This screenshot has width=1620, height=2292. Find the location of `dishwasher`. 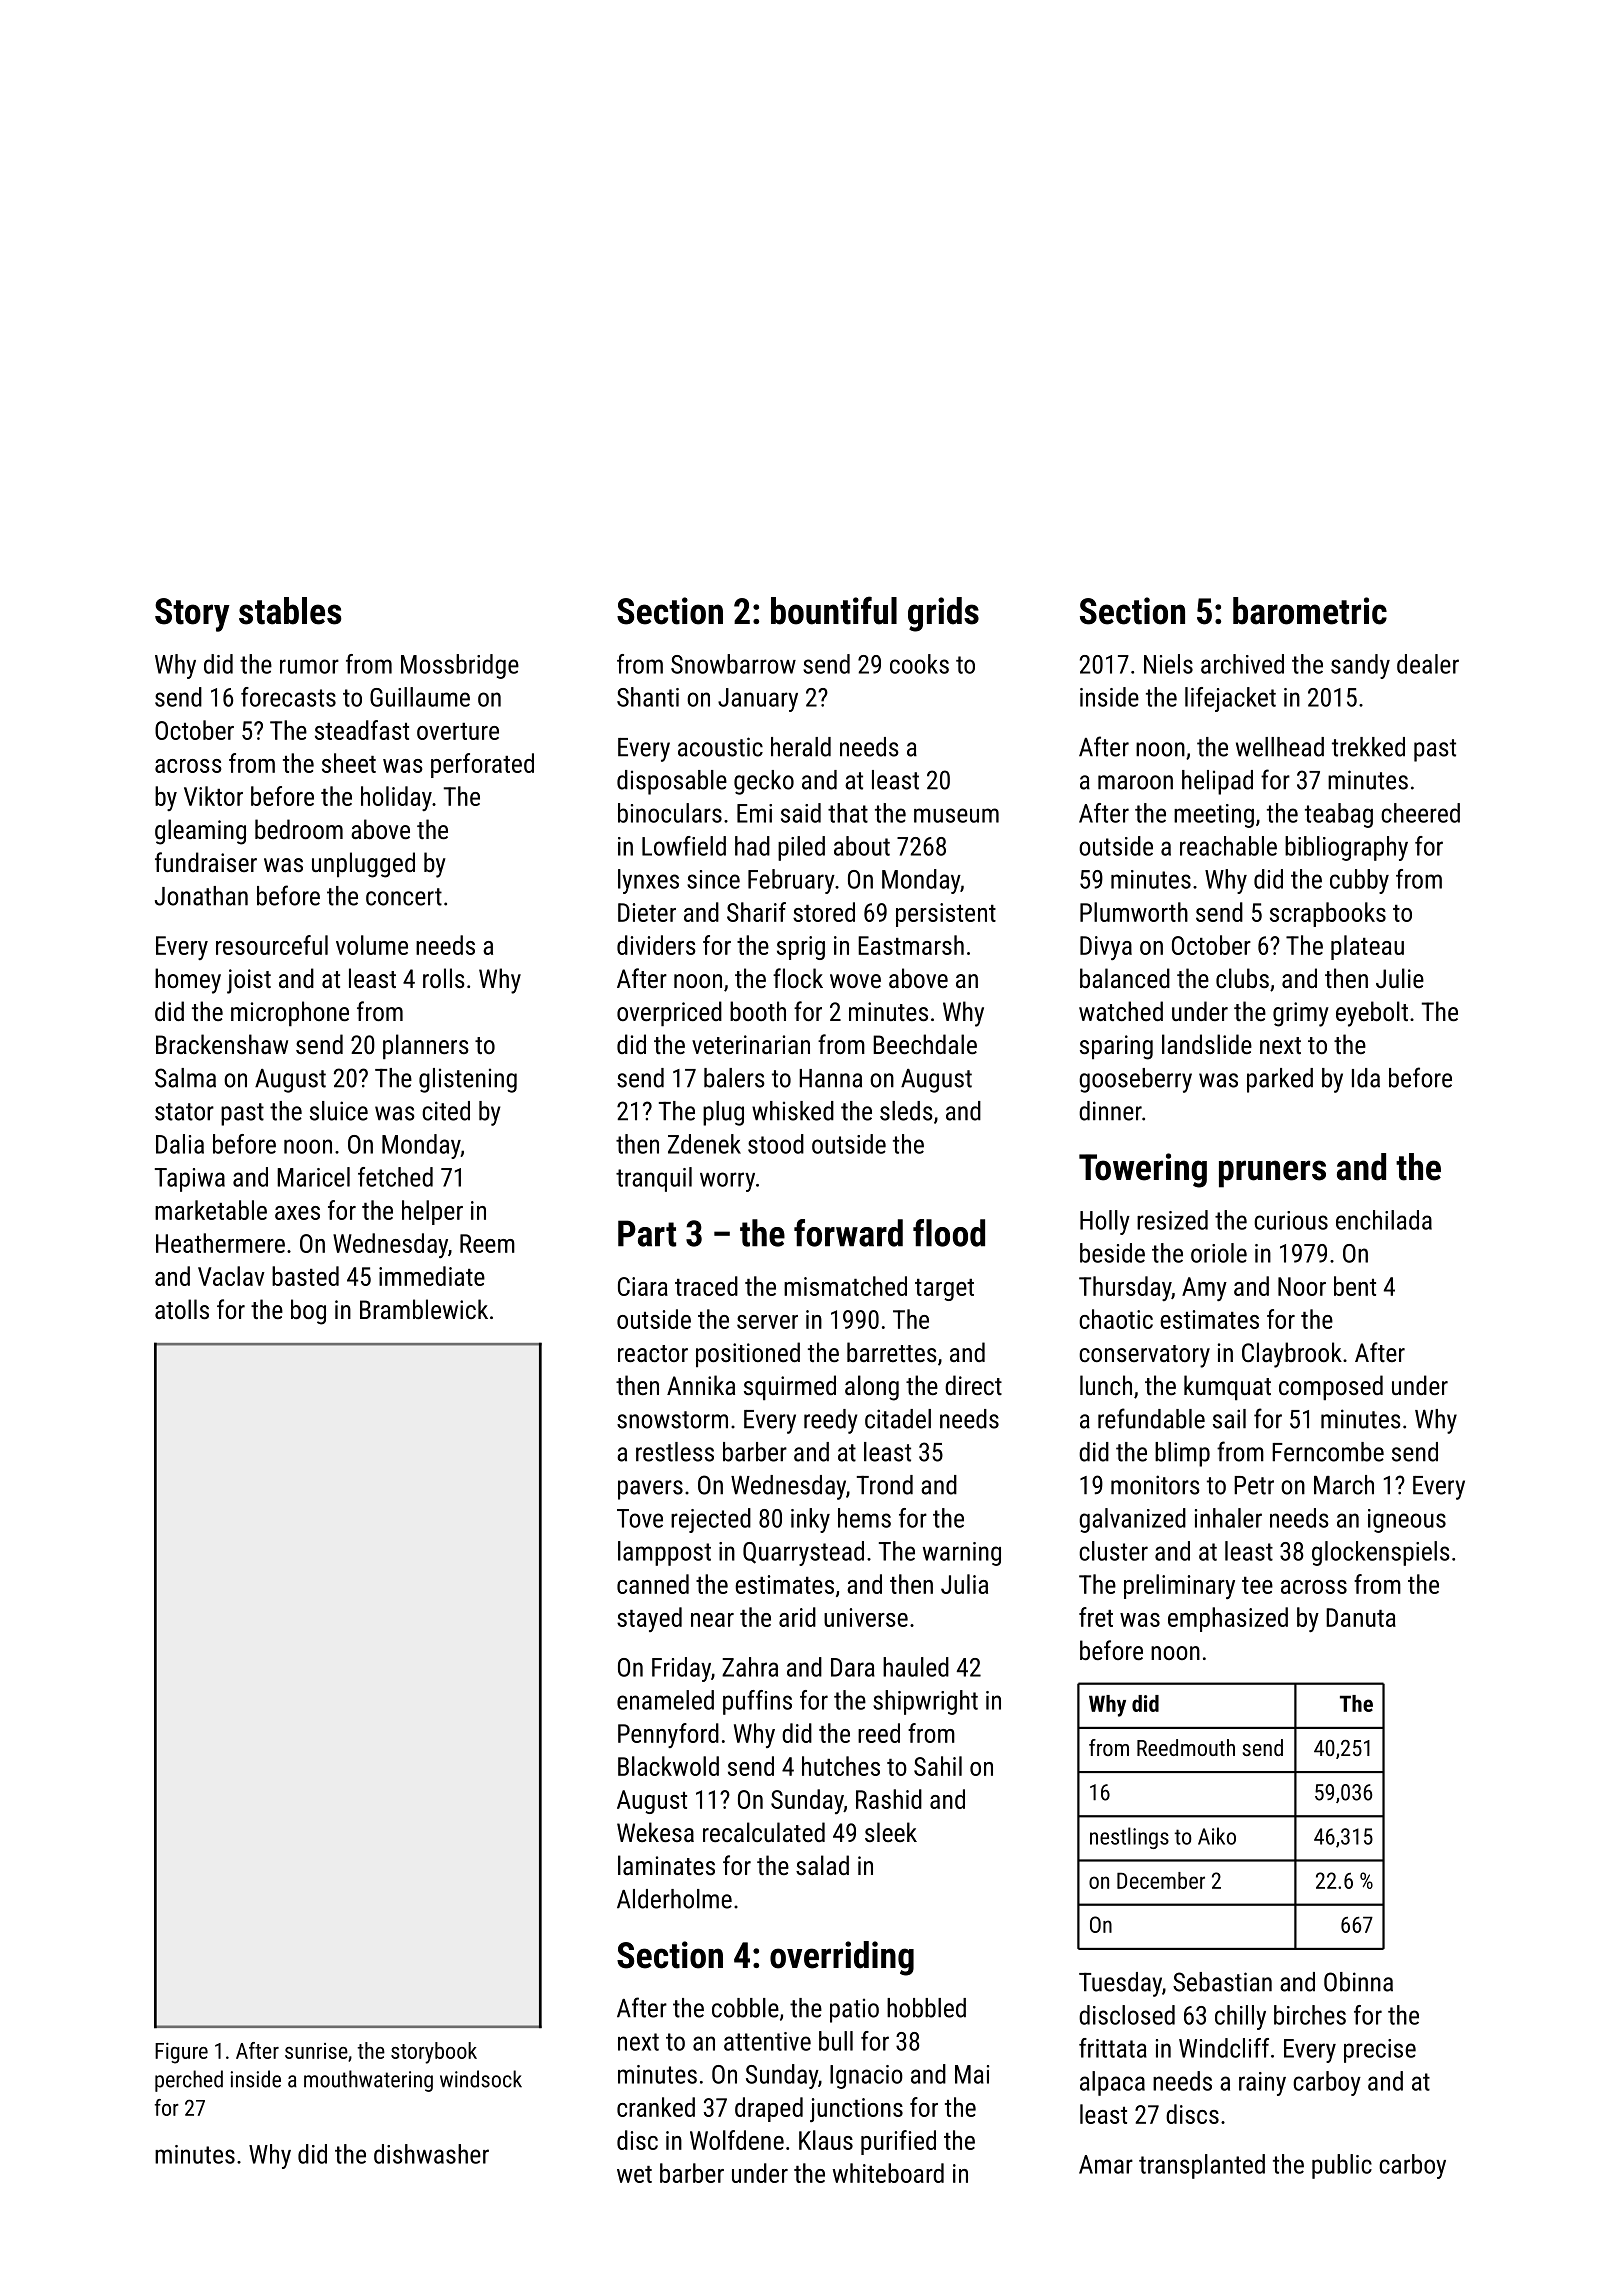

dishwasher is located at coordinates (431, 2154).
